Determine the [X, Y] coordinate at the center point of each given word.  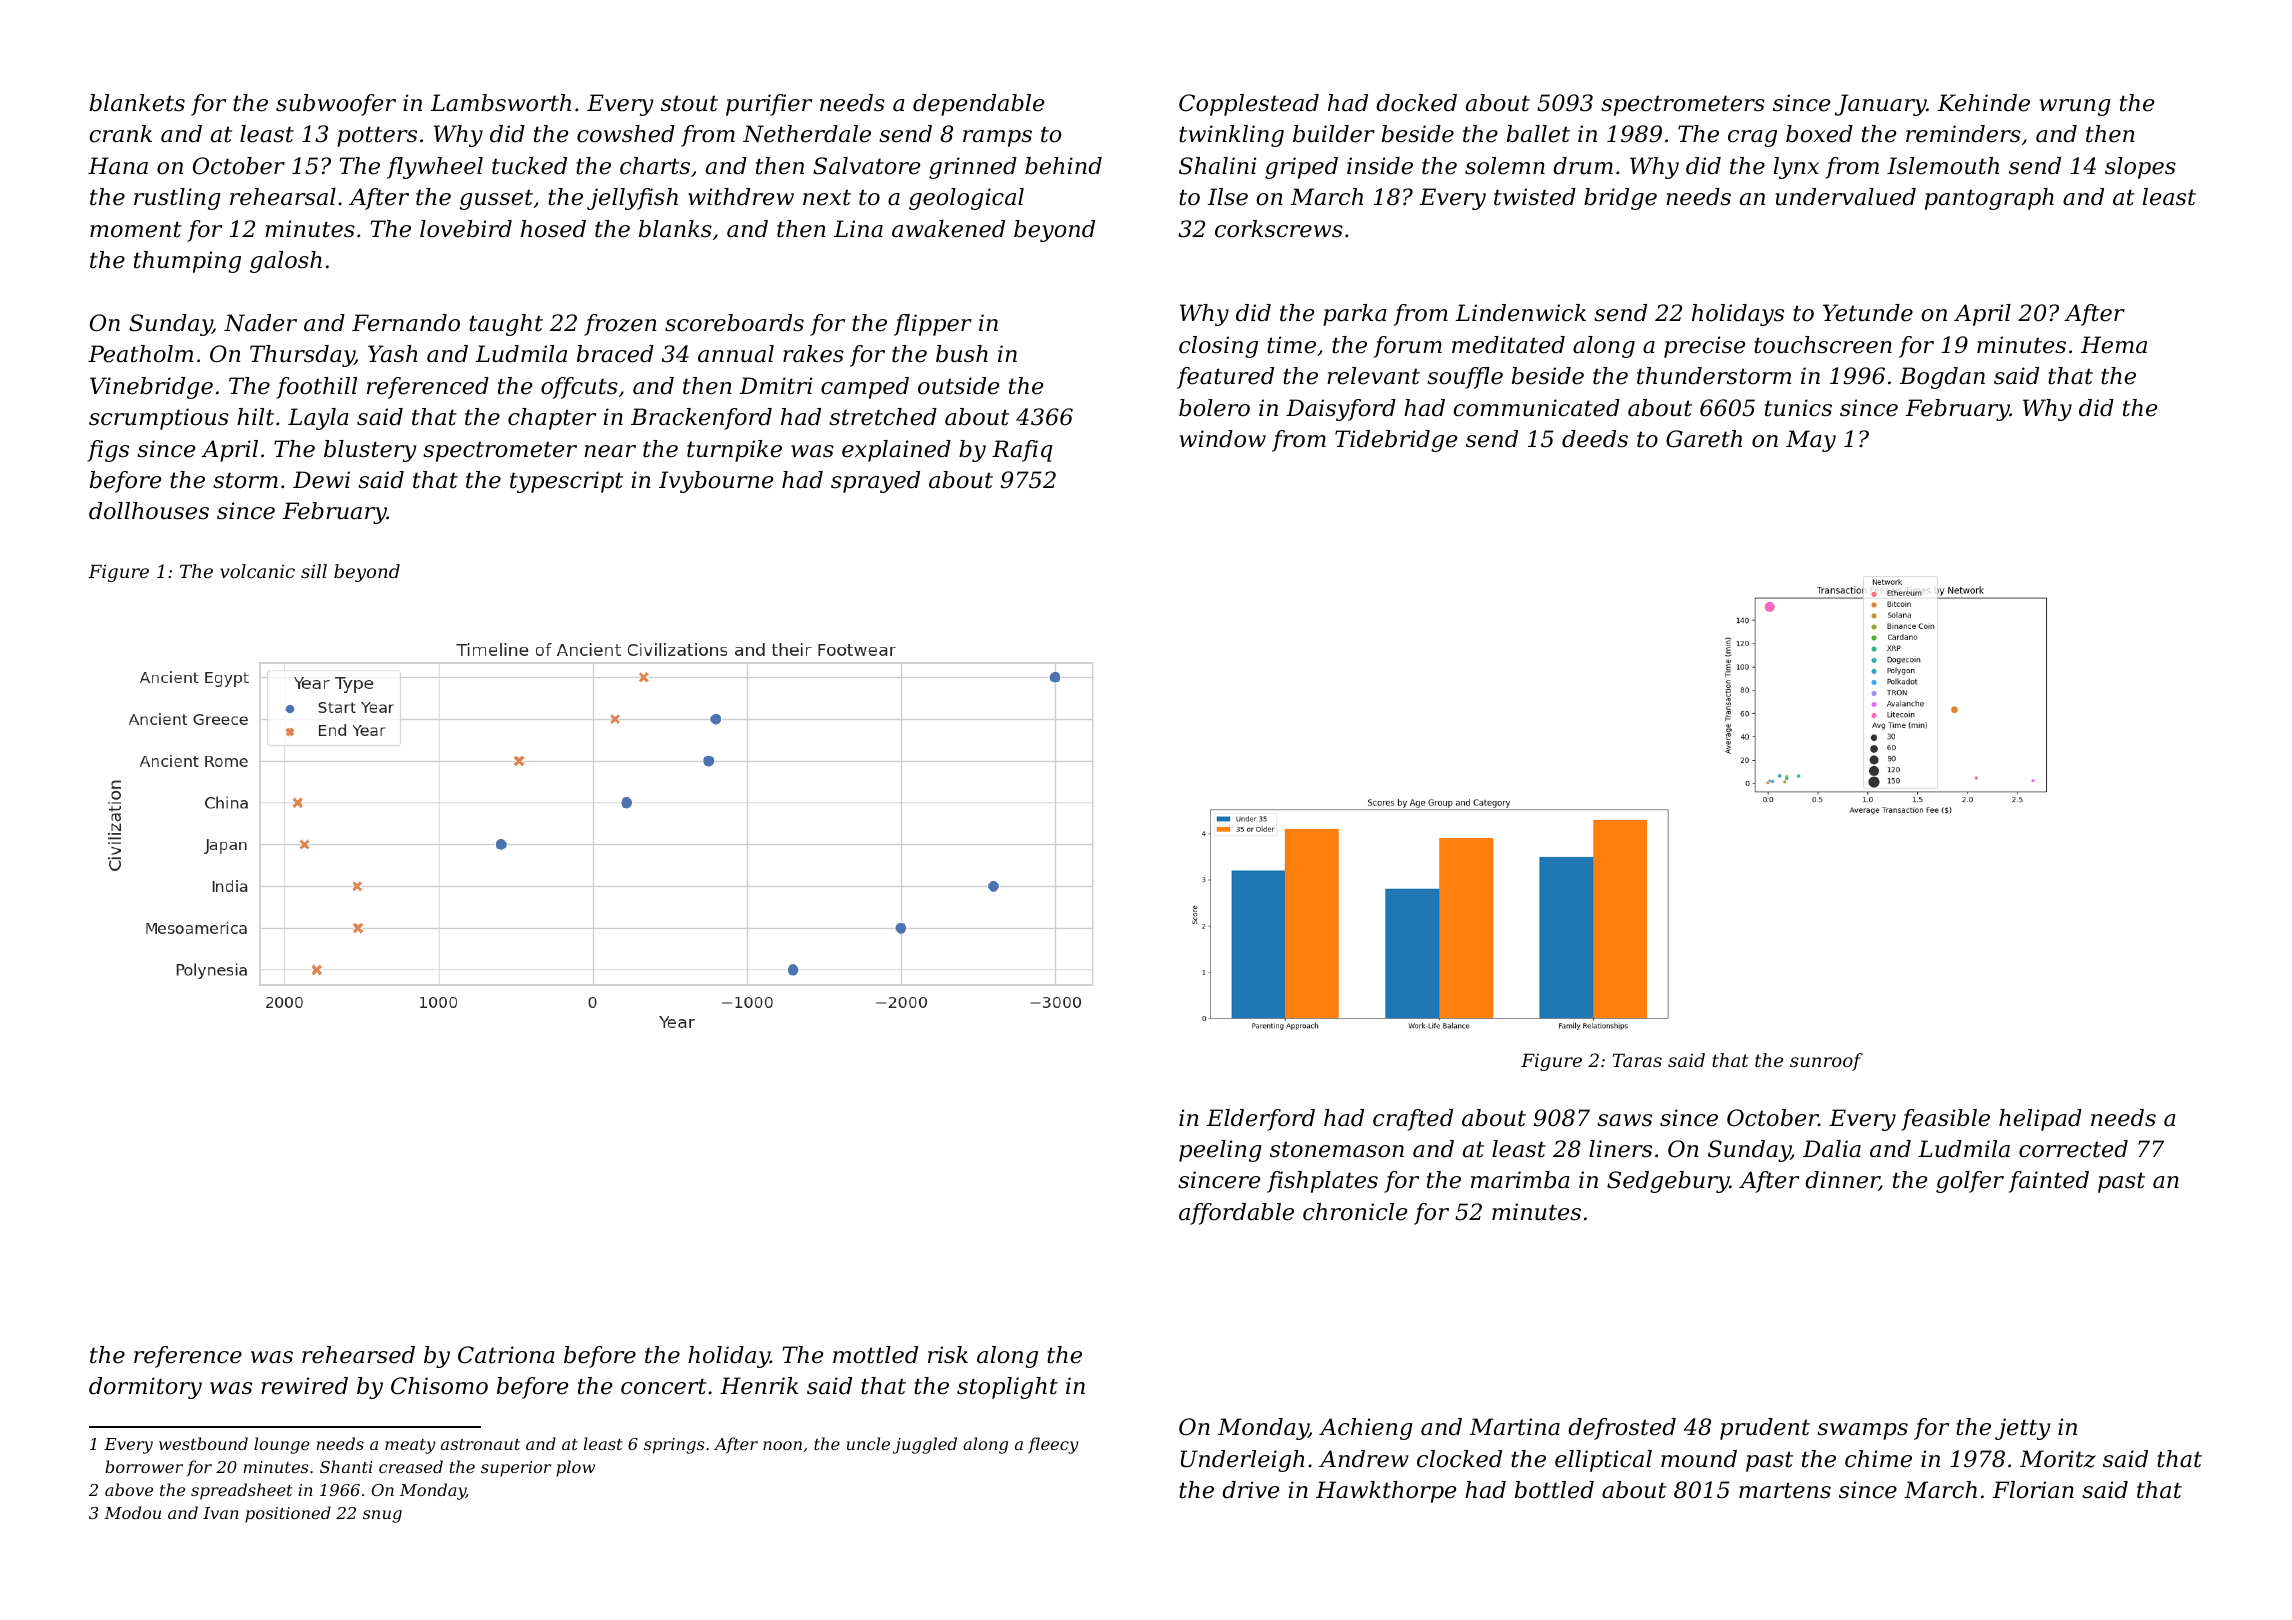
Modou [132, 1512]
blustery [370, 451]
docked [1416, 103]
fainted [2049, 1182]
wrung [2075, 107]
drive [1250, 1490]
